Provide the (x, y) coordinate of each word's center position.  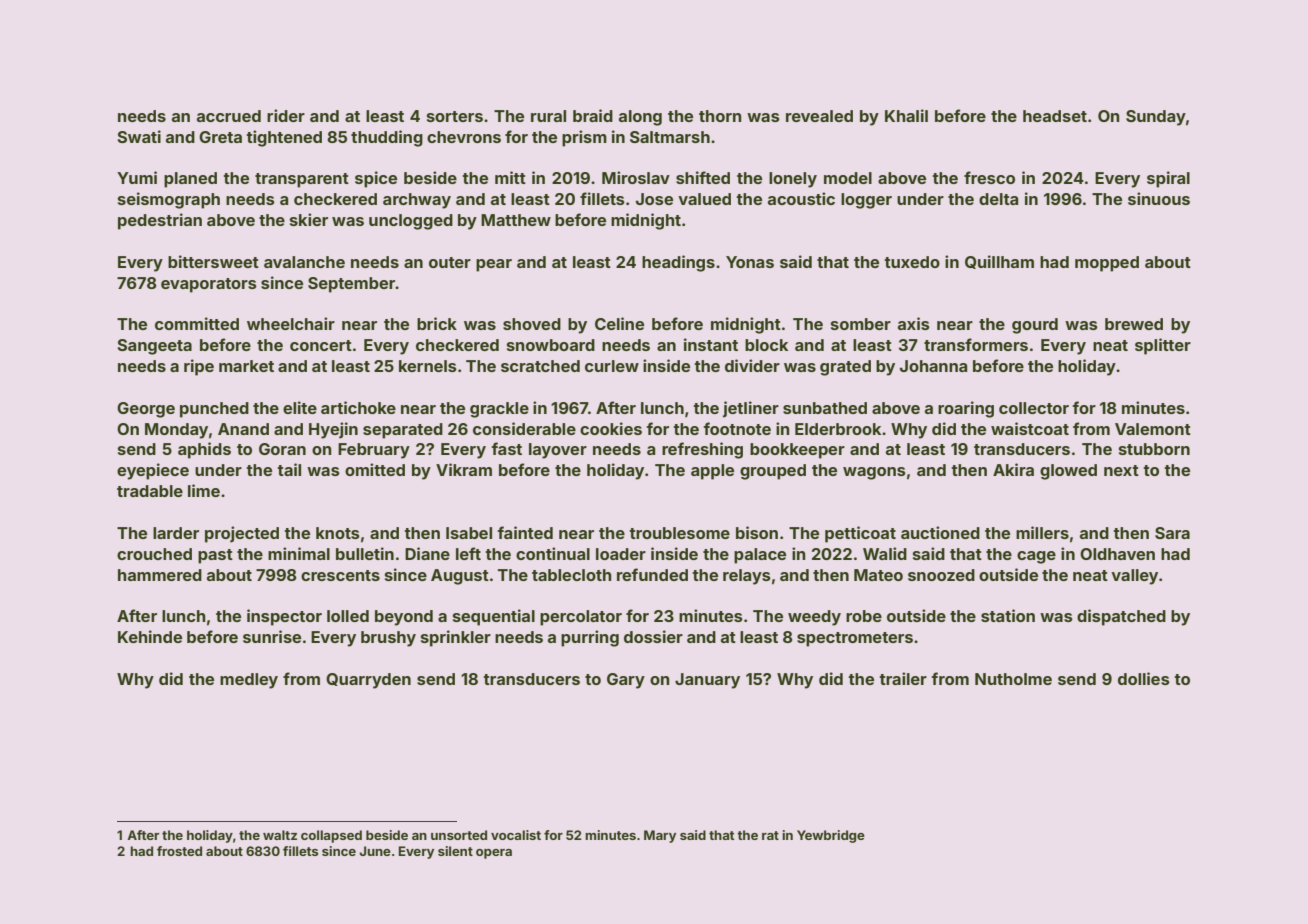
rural (548, 116)
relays (747, 577)
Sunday (1156, 118)
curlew (612, 366)
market (246, 366)
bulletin (365, 553)
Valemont (1153, 429)
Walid (885, 553)
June (375, 851)
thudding (387, 138)
